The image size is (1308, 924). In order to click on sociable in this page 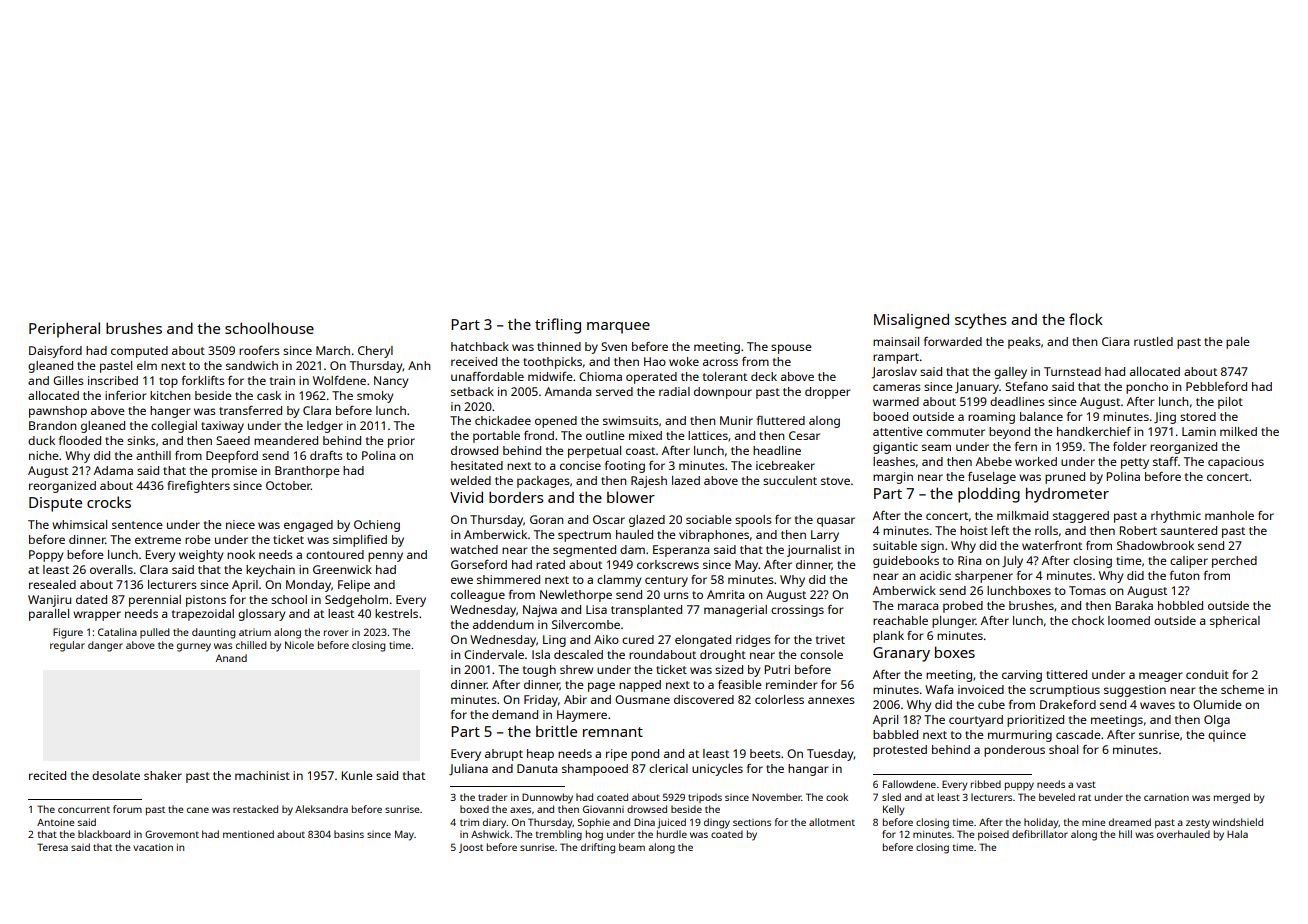, I will do `click(709, 519)`.
